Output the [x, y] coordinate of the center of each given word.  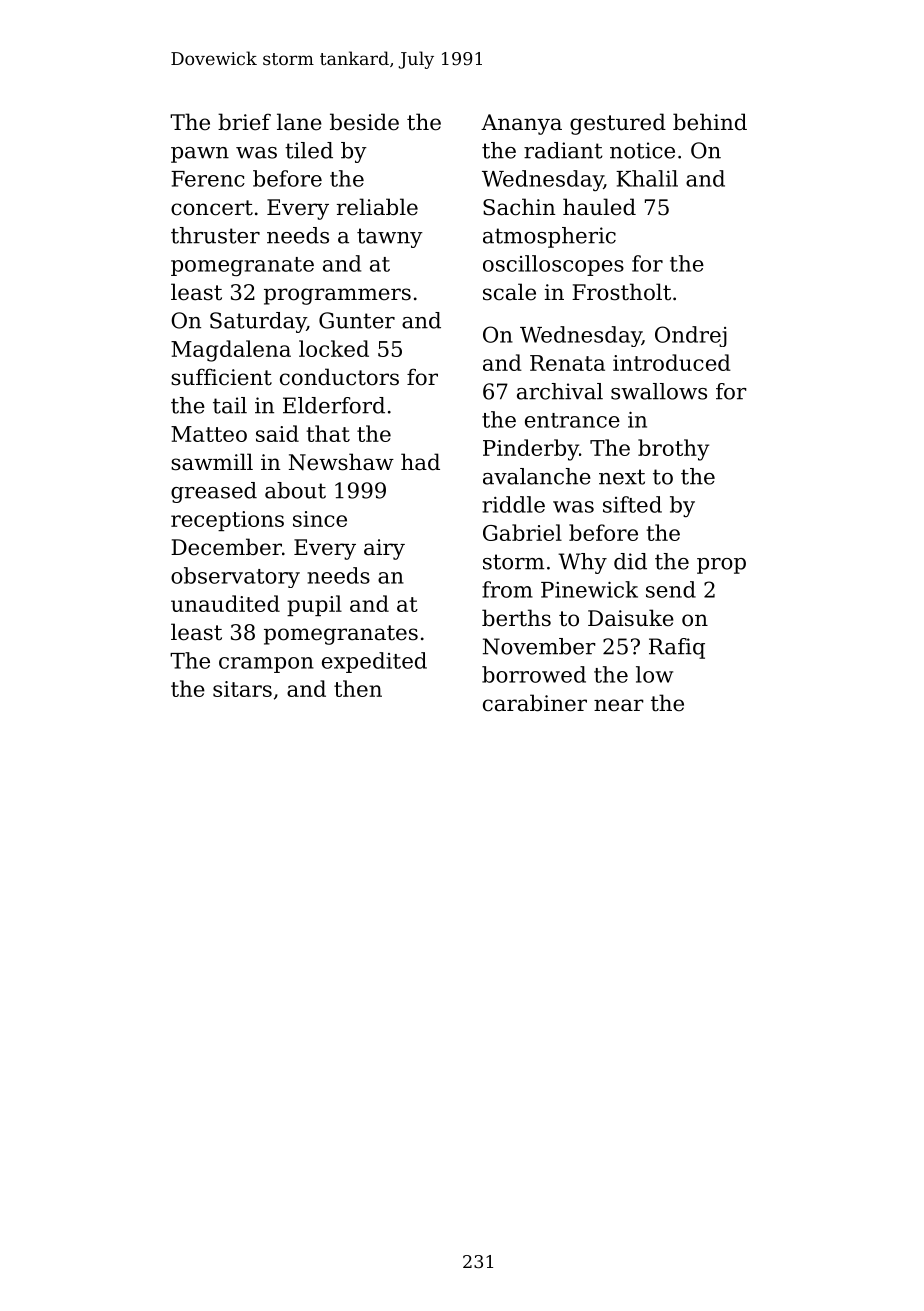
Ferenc [208, 179]
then [358, 688]
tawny [390, 238]
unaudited [225, 603]
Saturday [258, 322]
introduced [672, 362]
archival [560, 391]
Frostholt [621, 292]
